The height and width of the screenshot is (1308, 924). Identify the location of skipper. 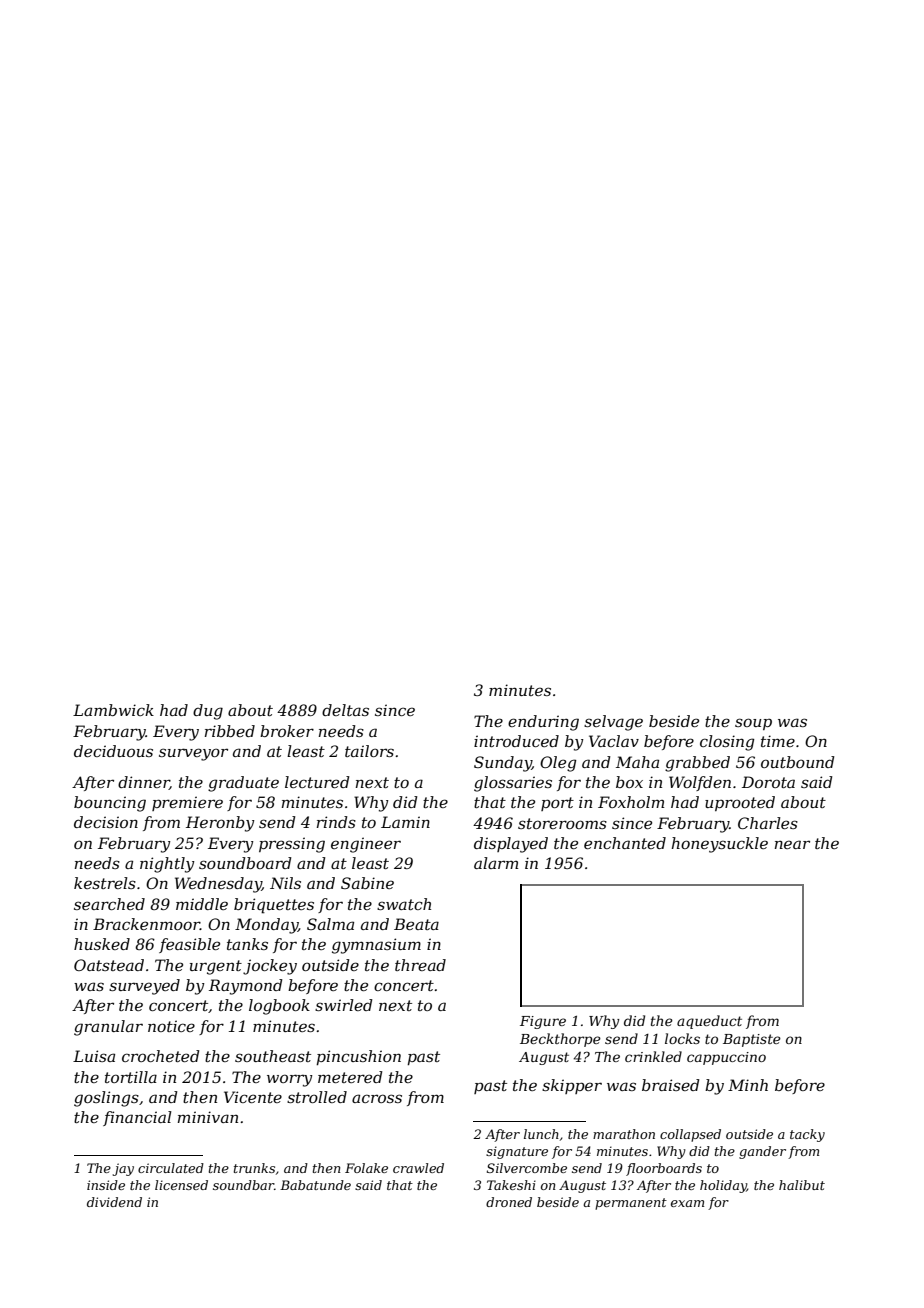
(572, 1086).
